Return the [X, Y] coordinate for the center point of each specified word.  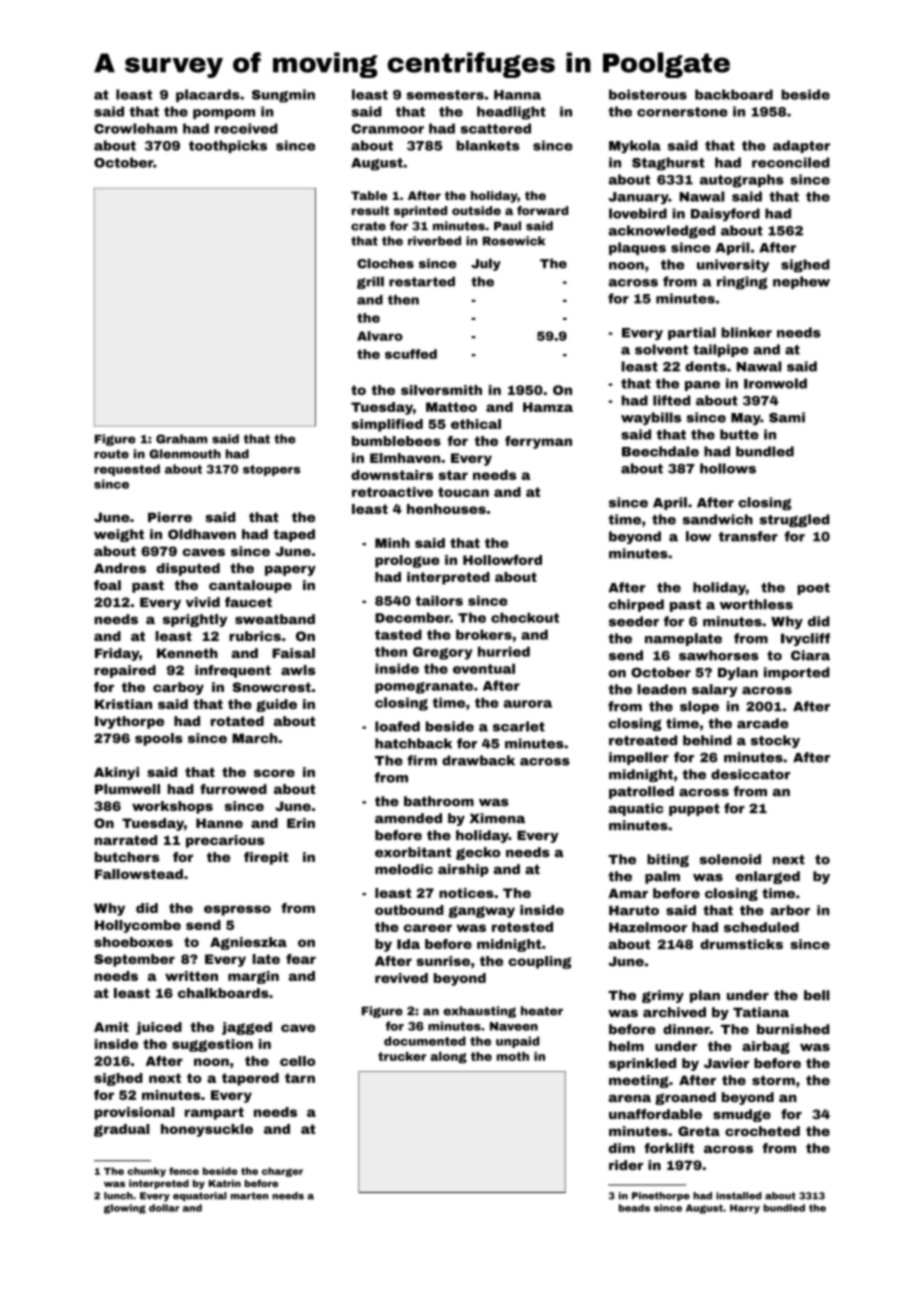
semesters [445, 95]
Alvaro [380, 336]
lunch [118, 1196]
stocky [775, 741]
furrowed [233, 789]
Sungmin [283, 96]
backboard [734, 94]
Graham [181, 439]
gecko [478, 853]
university [733, 265]
